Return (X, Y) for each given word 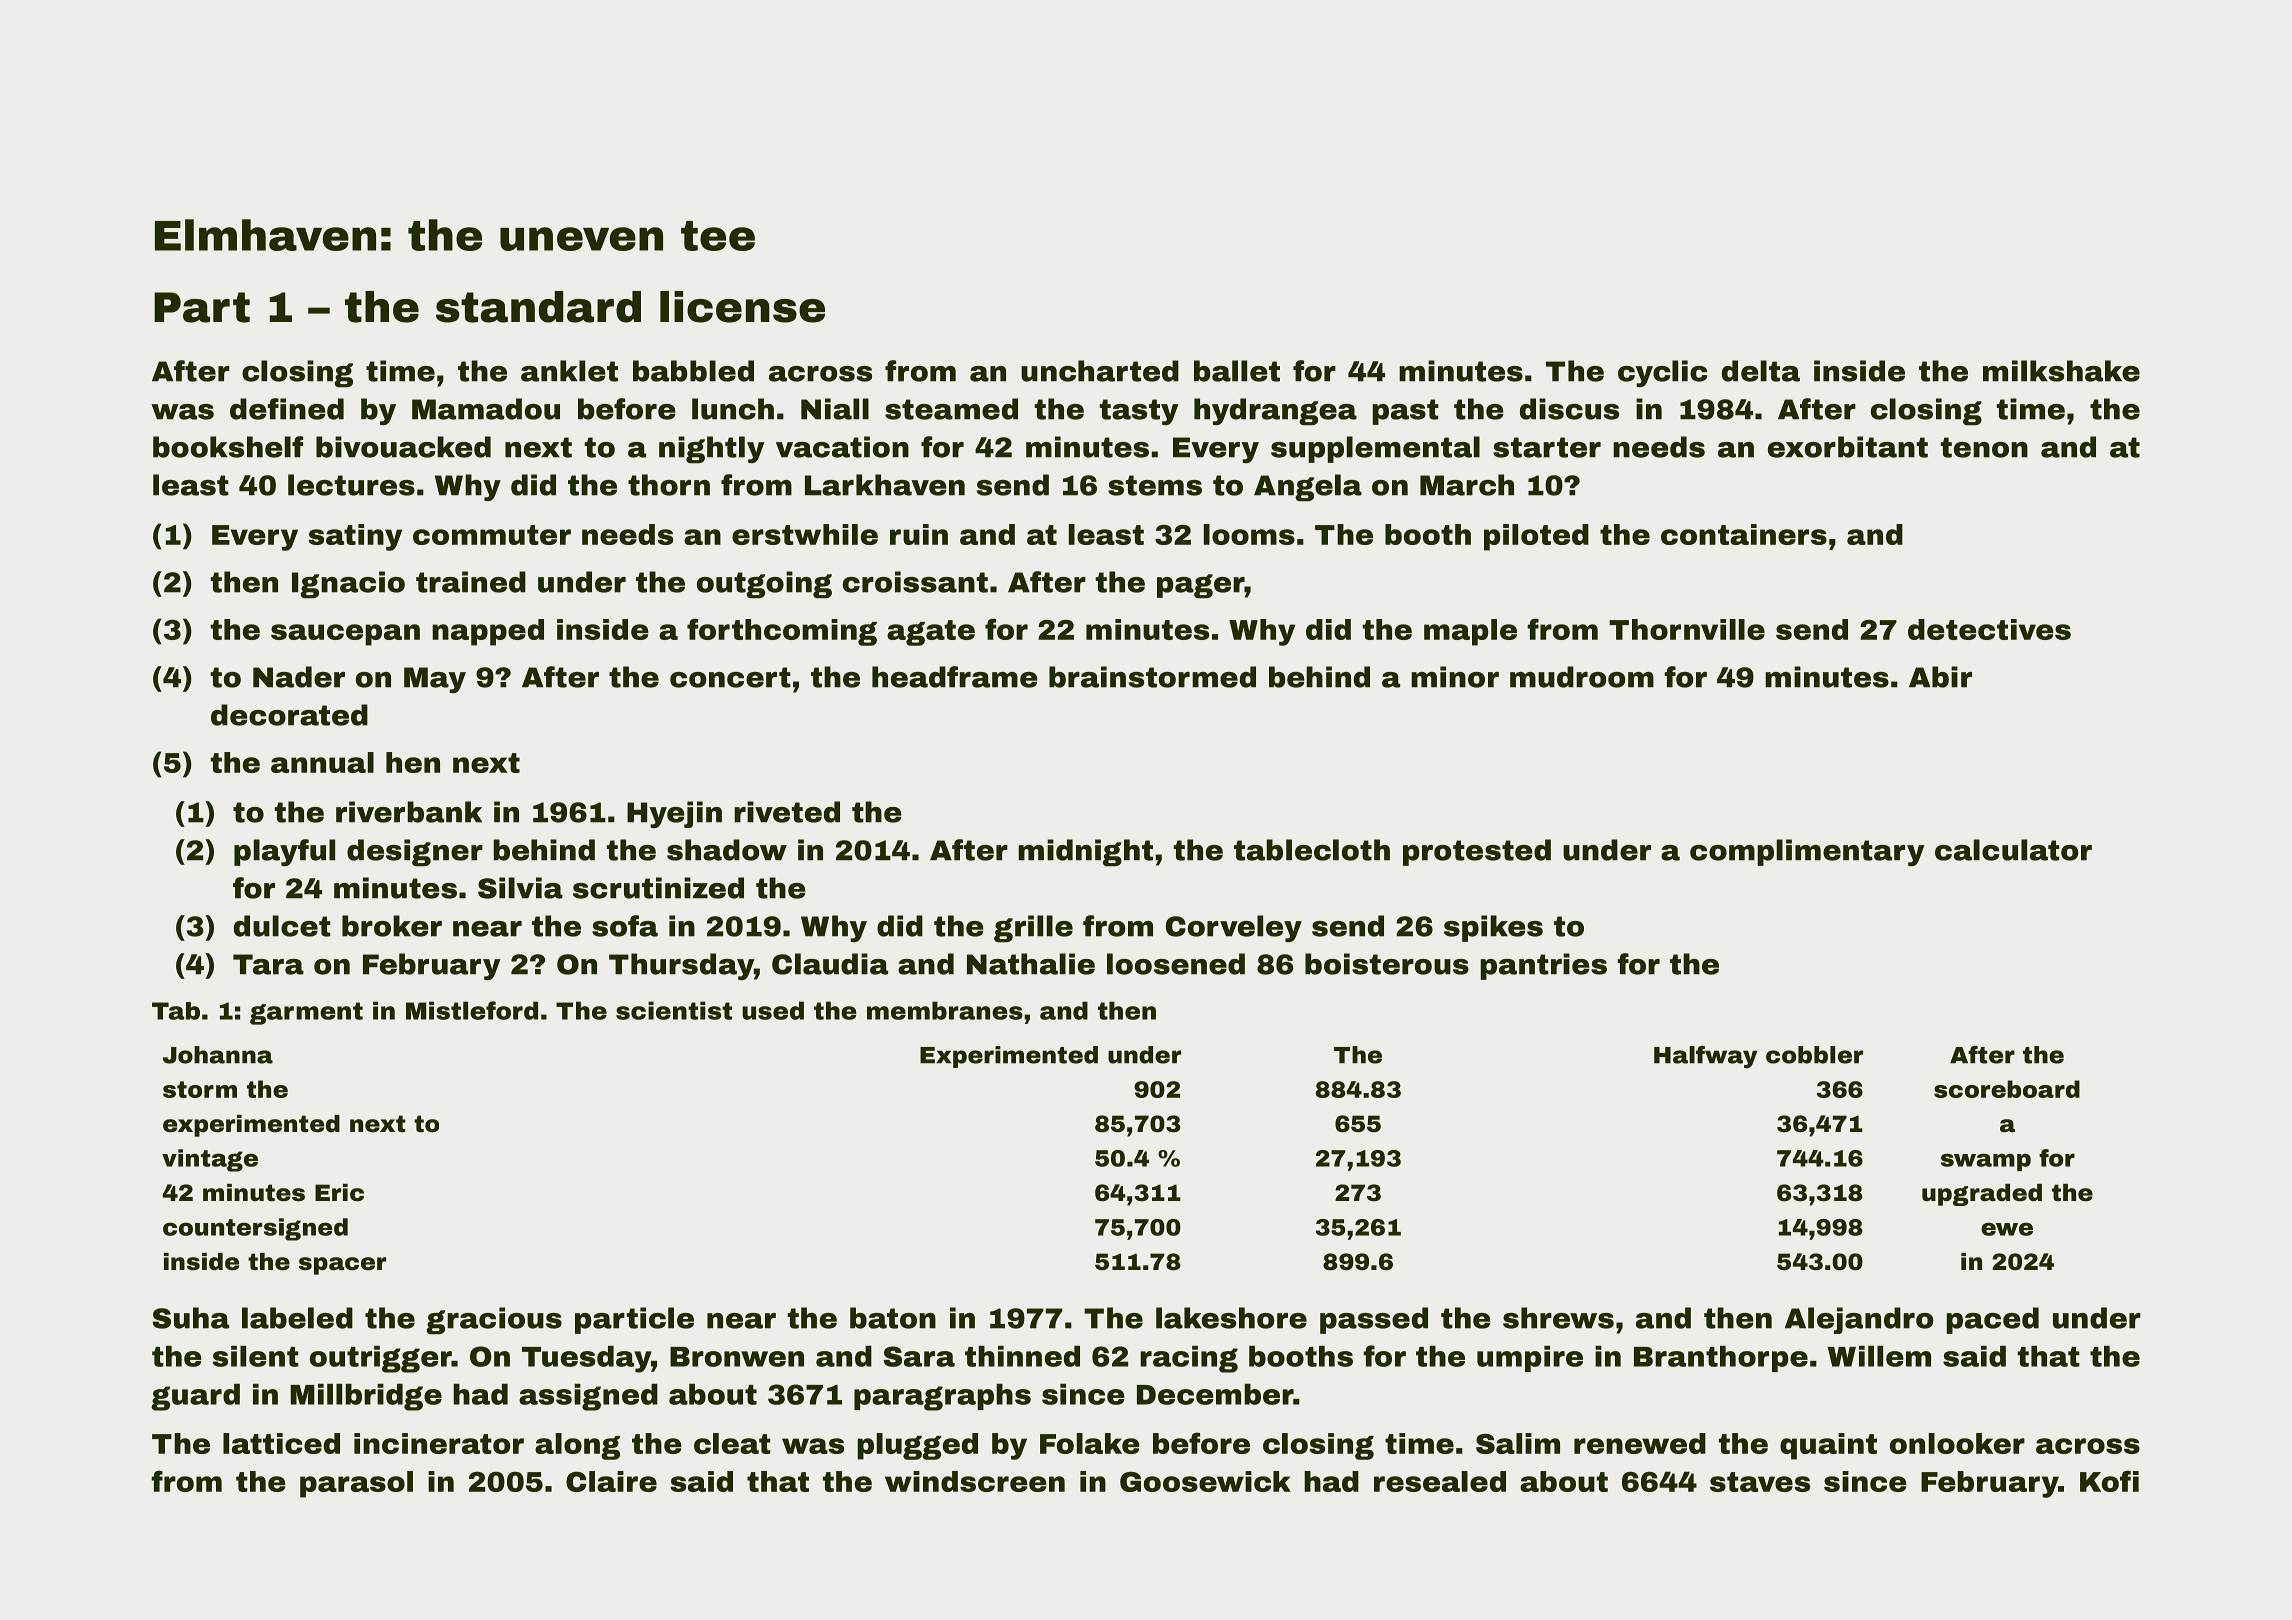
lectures (351, 485)
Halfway (1705, 1057)
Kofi (2109, 1481)
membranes (945, 1010)
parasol (356, 1484)
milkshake (2061, 371)
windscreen (975, 1481)
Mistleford (472, 1010)
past (1405, 412)
